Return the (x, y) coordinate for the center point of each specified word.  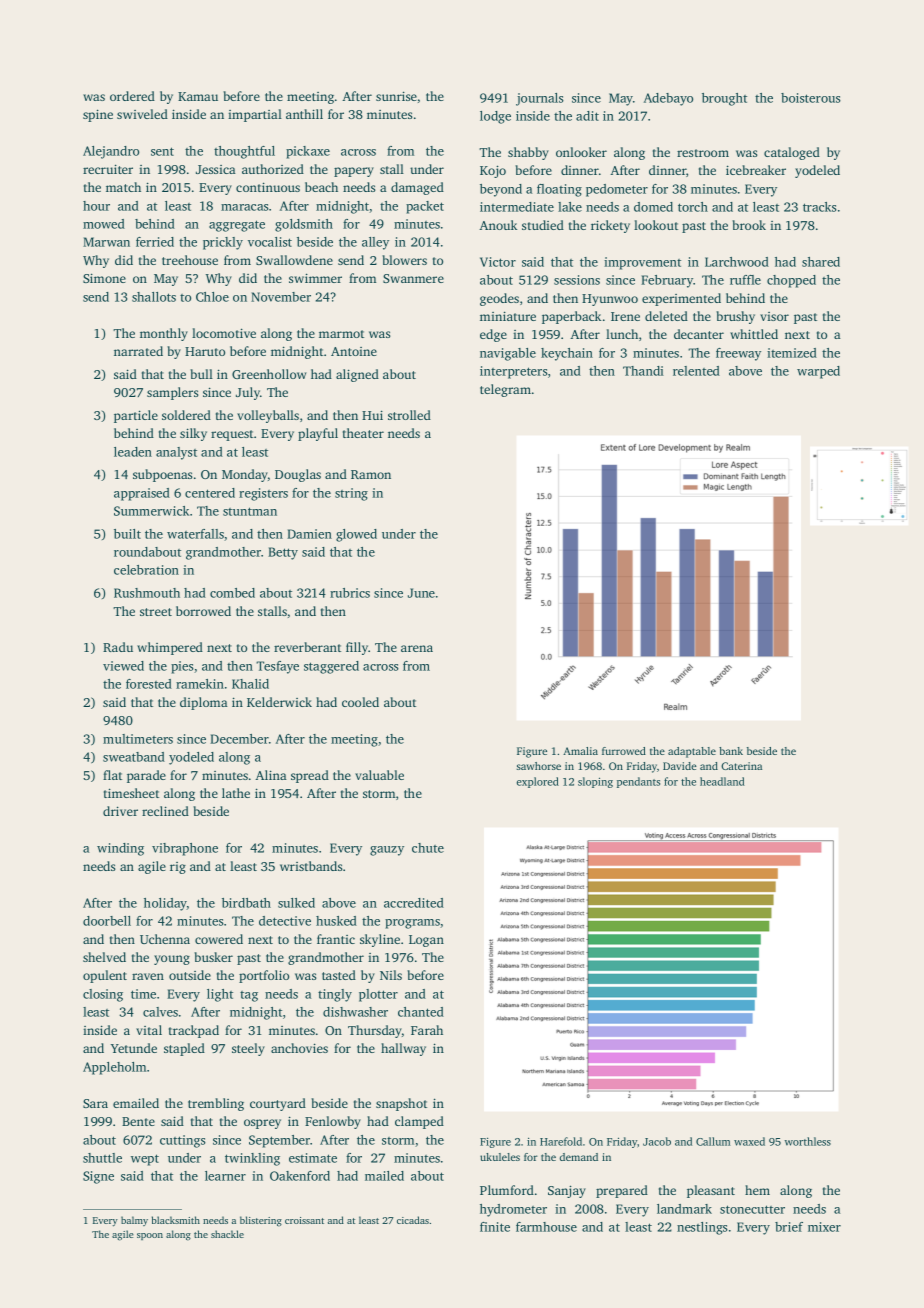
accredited (414, 903)
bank (731, 751)
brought (724, 99)
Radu (118, 647)
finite (495, 1227)
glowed (356, 535)
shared (821, 262)
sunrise (396, 96)
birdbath (246, 903)
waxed (749, 1141)
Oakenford (300, 1176)
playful (318, 434)
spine (98, 115)
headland (722, 781)
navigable (508, 354)
